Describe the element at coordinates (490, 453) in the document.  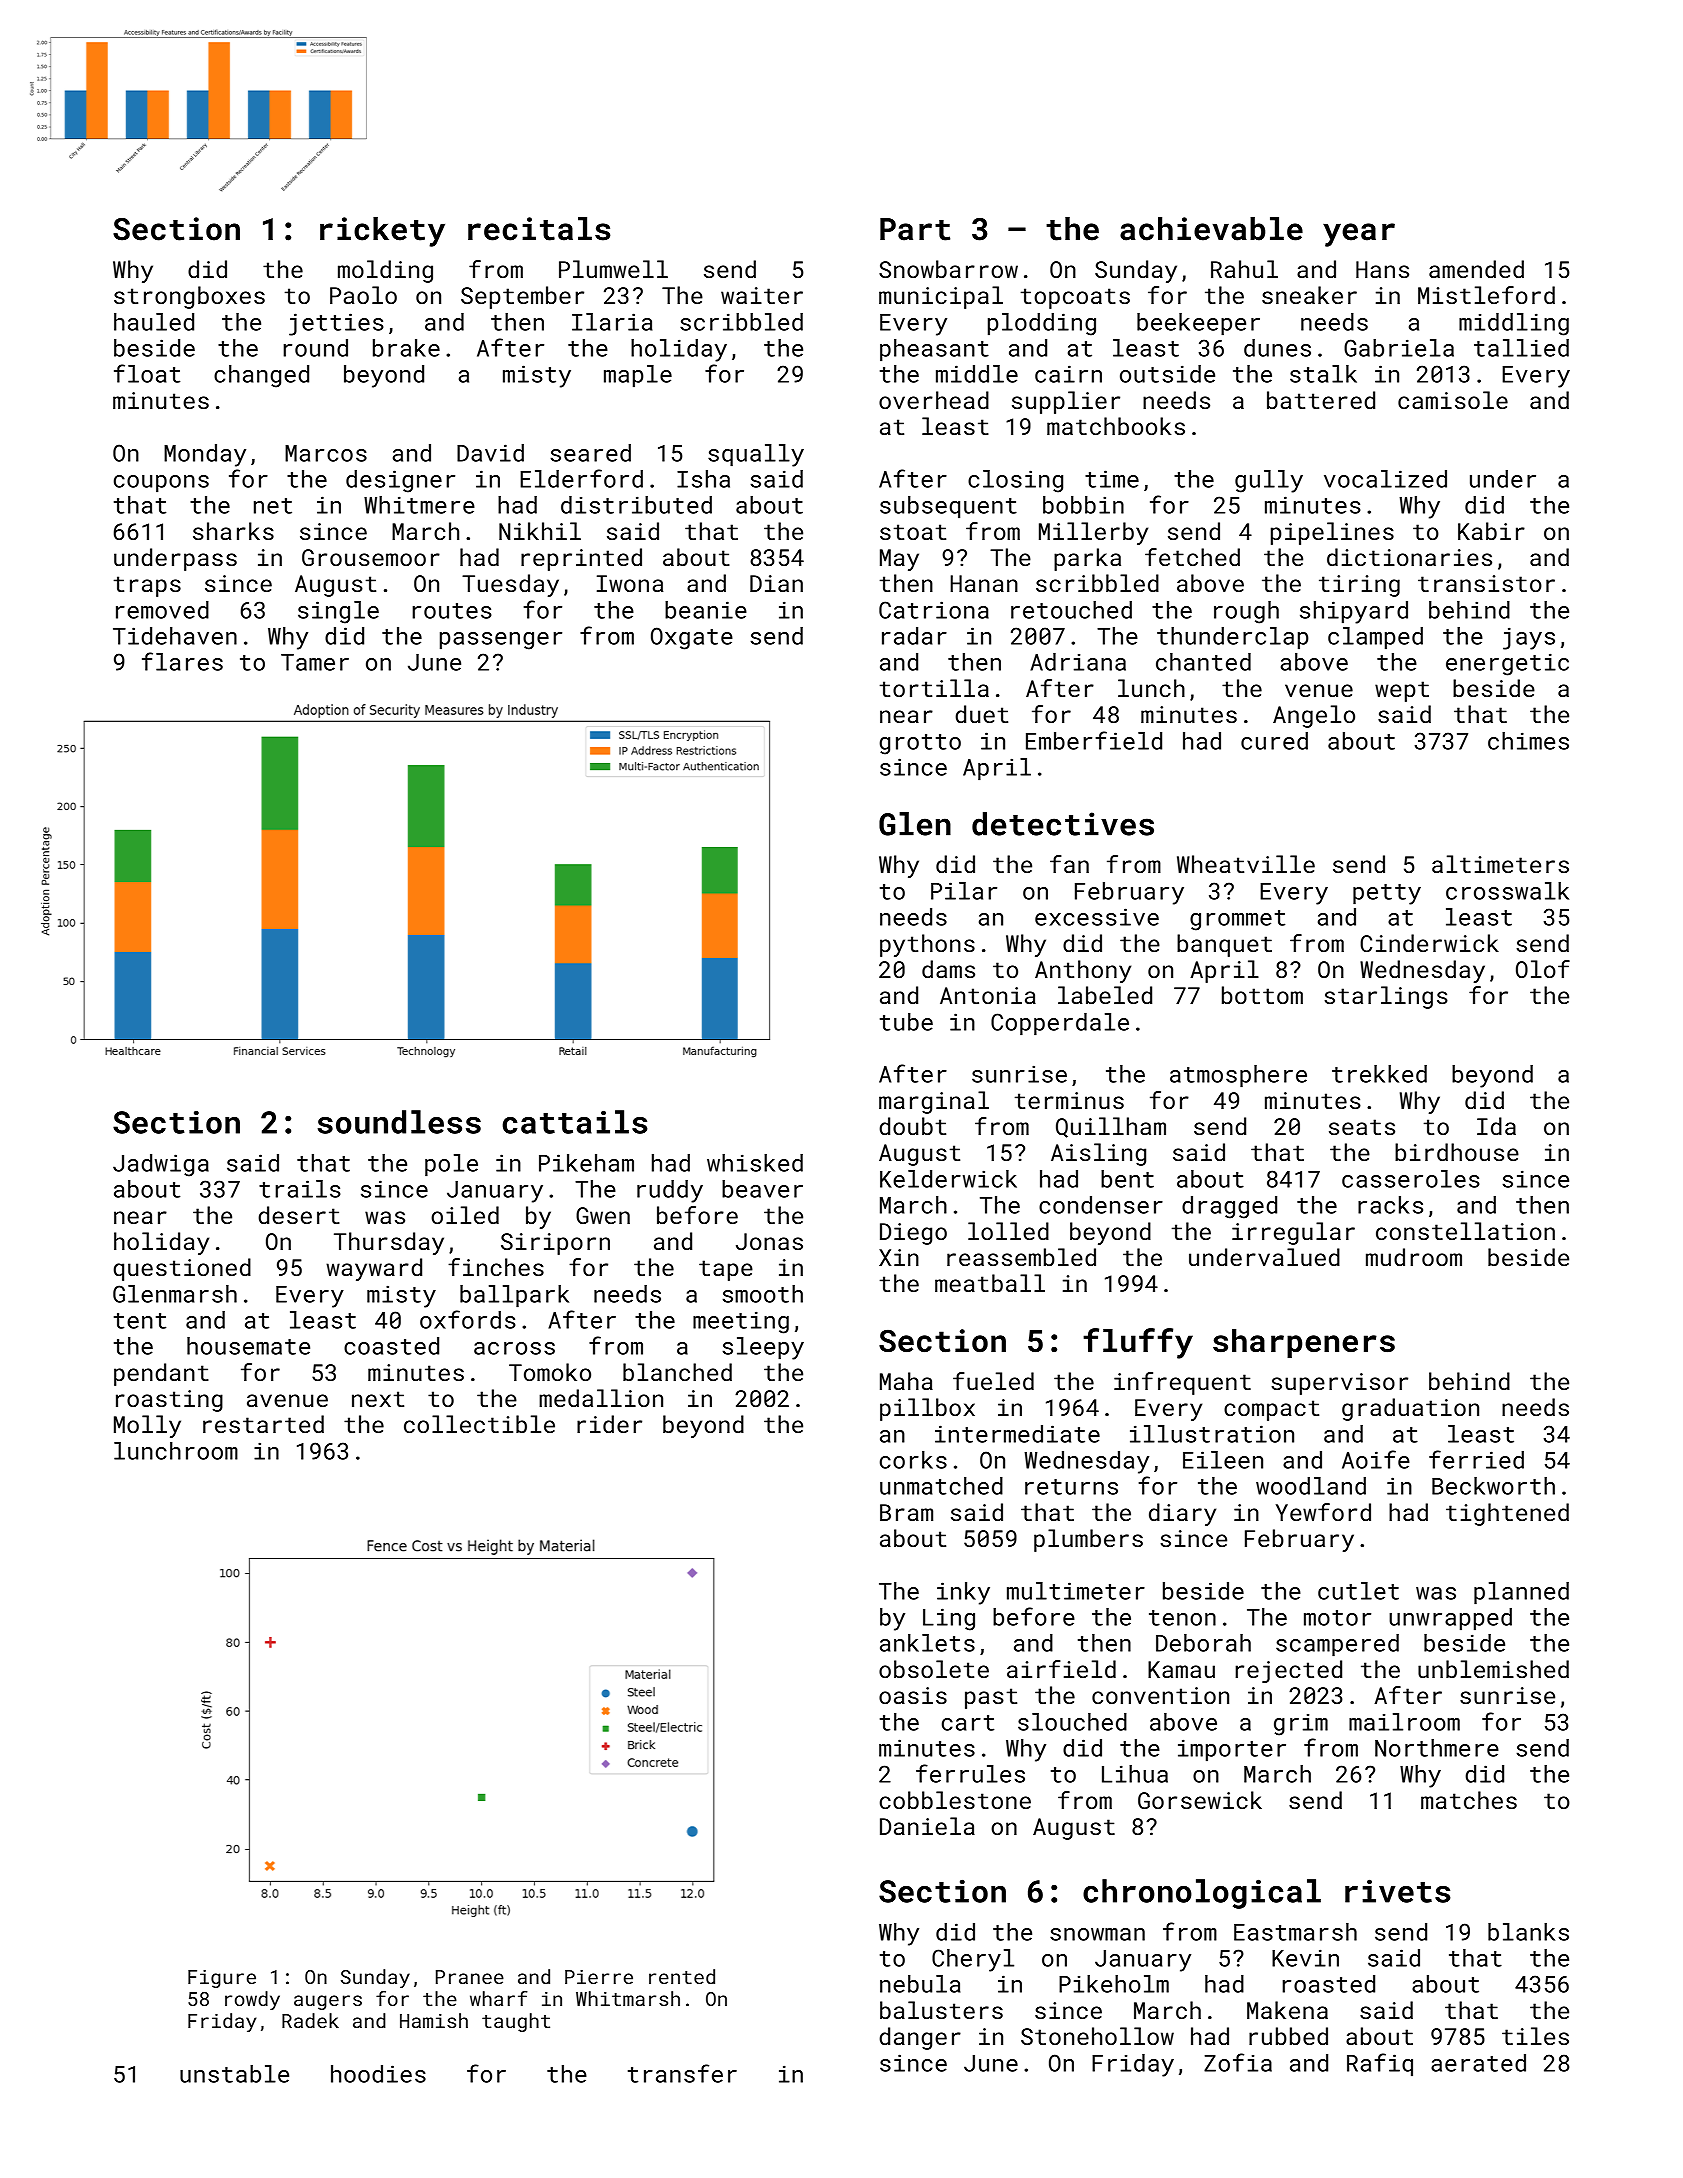
I see `David` at that location.
